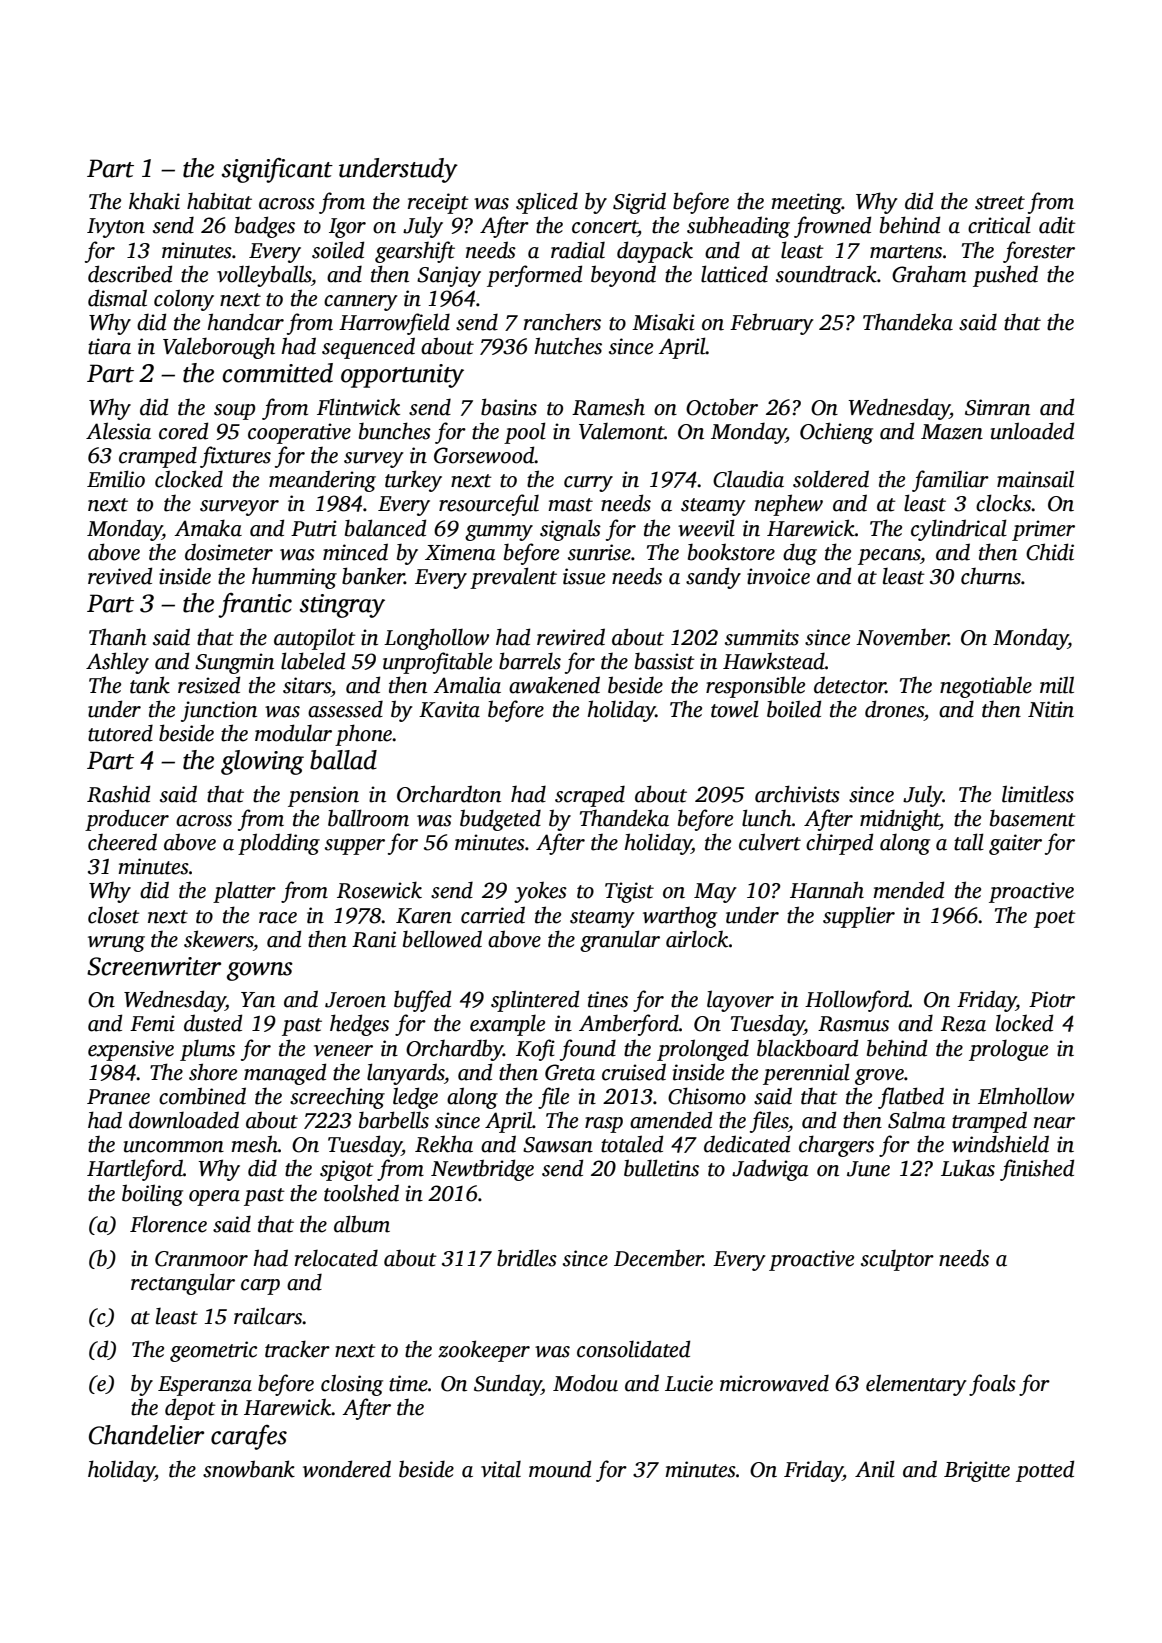 Image resolution: width=1162 pixels, height=1643 pixels. What do you see at coordinates (806, 203) in the page?
I see `meeting` at bounding box center [806, 203].
